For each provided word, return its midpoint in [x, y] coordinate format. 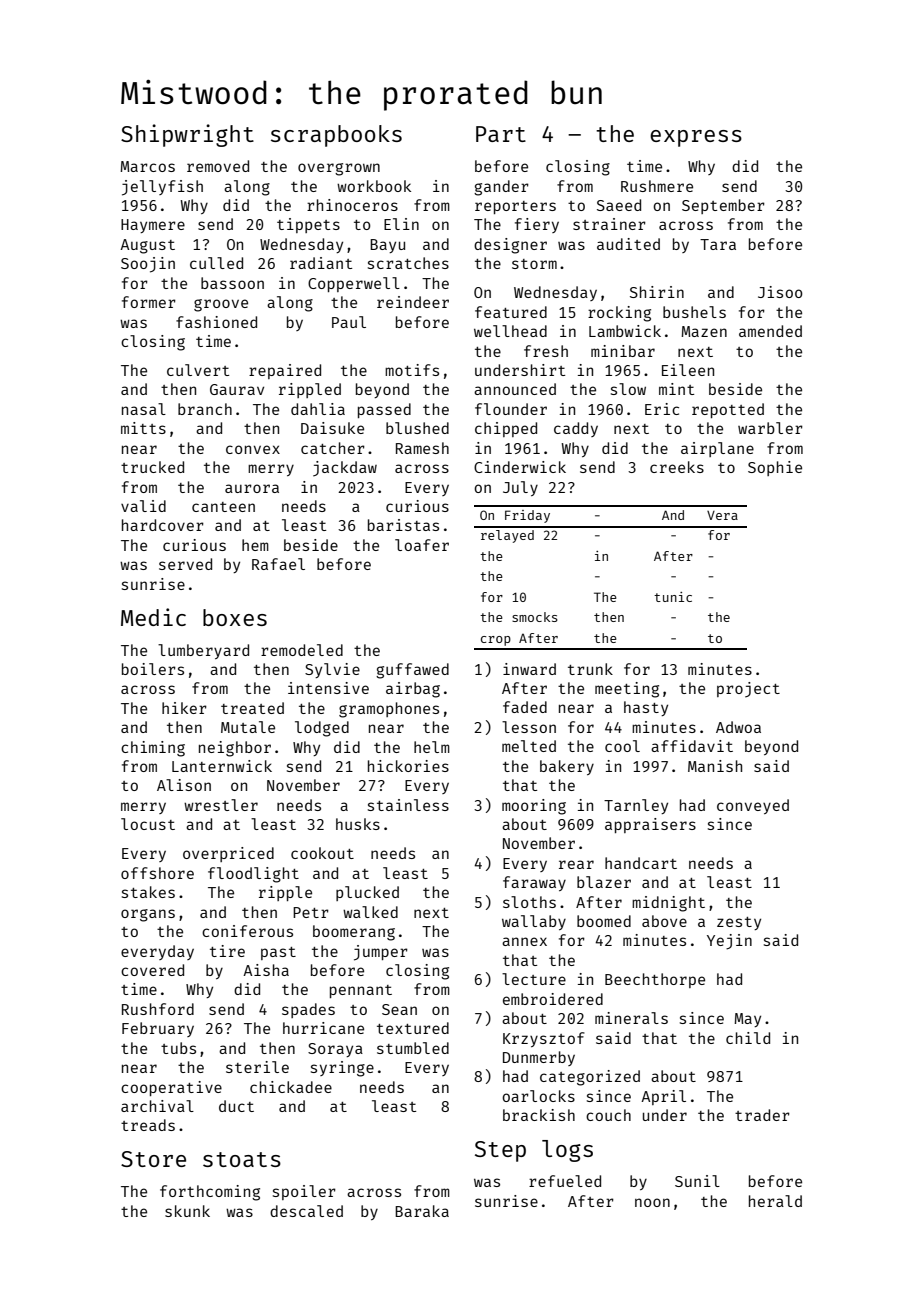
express [696, 138]
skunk [187, 1211]
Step [500, 1151]
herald [775, 1201]
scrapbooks [336, 136]
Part [501, 134]
